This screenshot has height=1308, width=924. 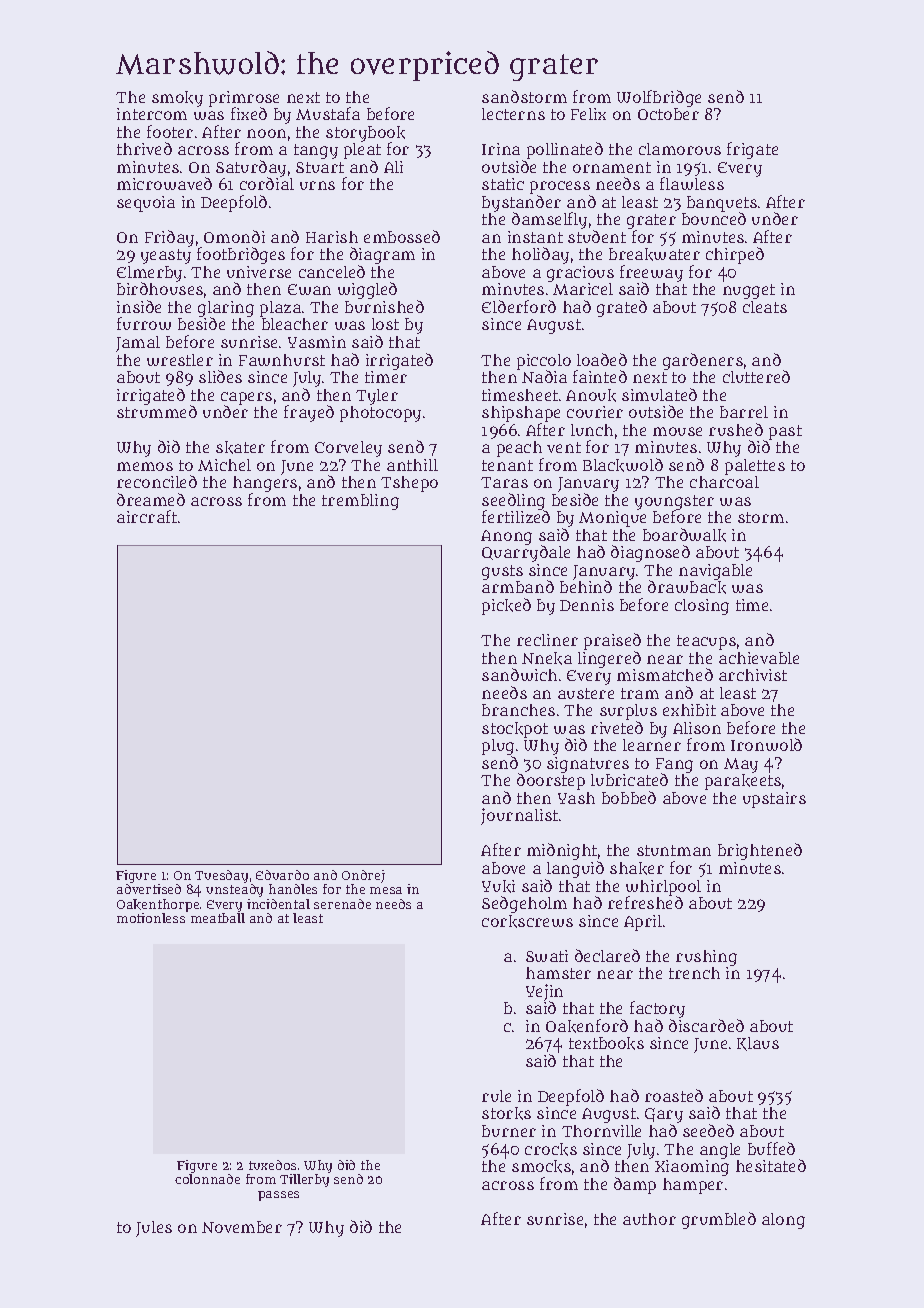 I want to click on Wolfbridge, so click(x=659, y=98).
